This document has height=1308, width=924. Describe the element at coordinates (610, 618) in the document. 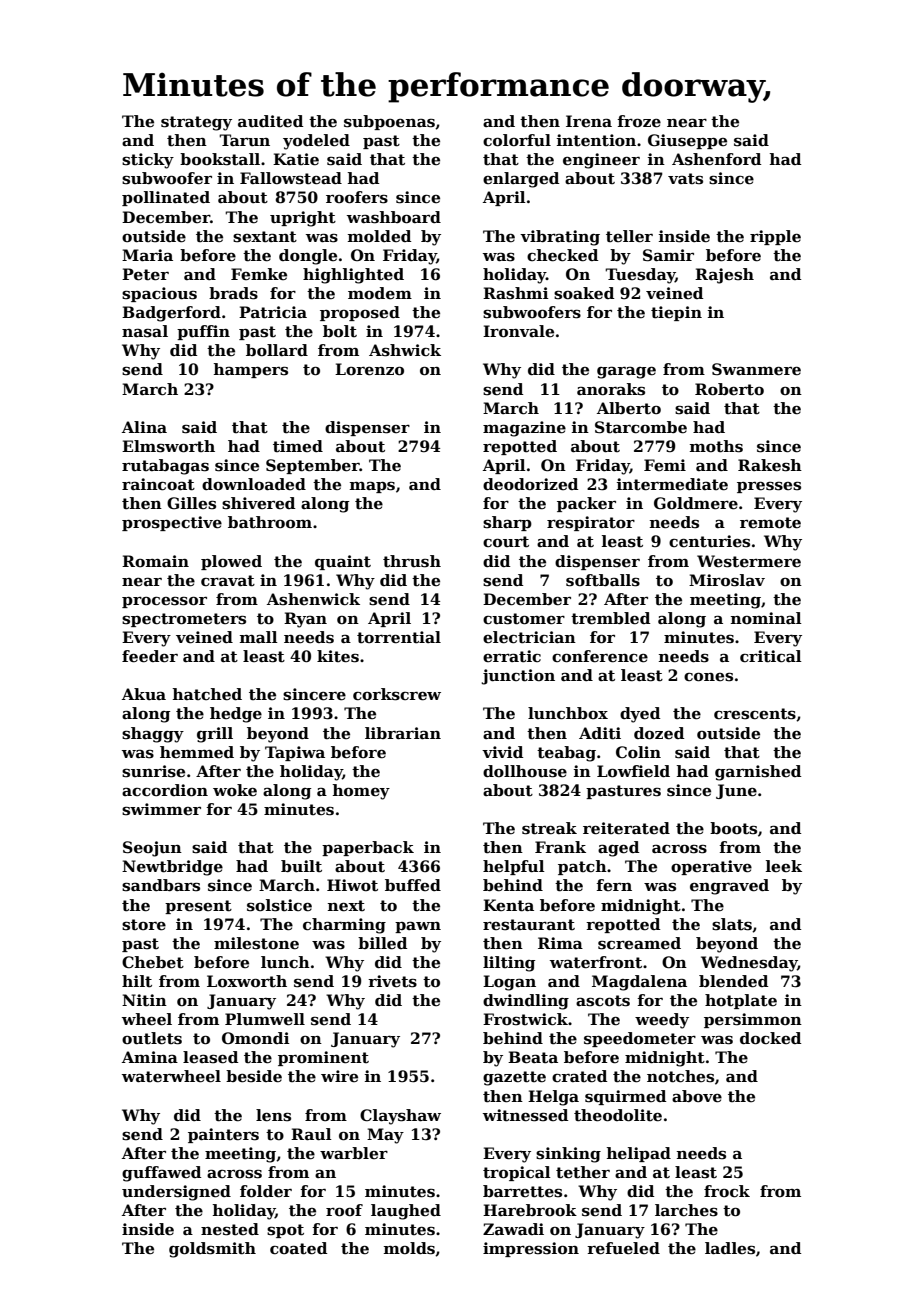

I see `trembled` at that location.
